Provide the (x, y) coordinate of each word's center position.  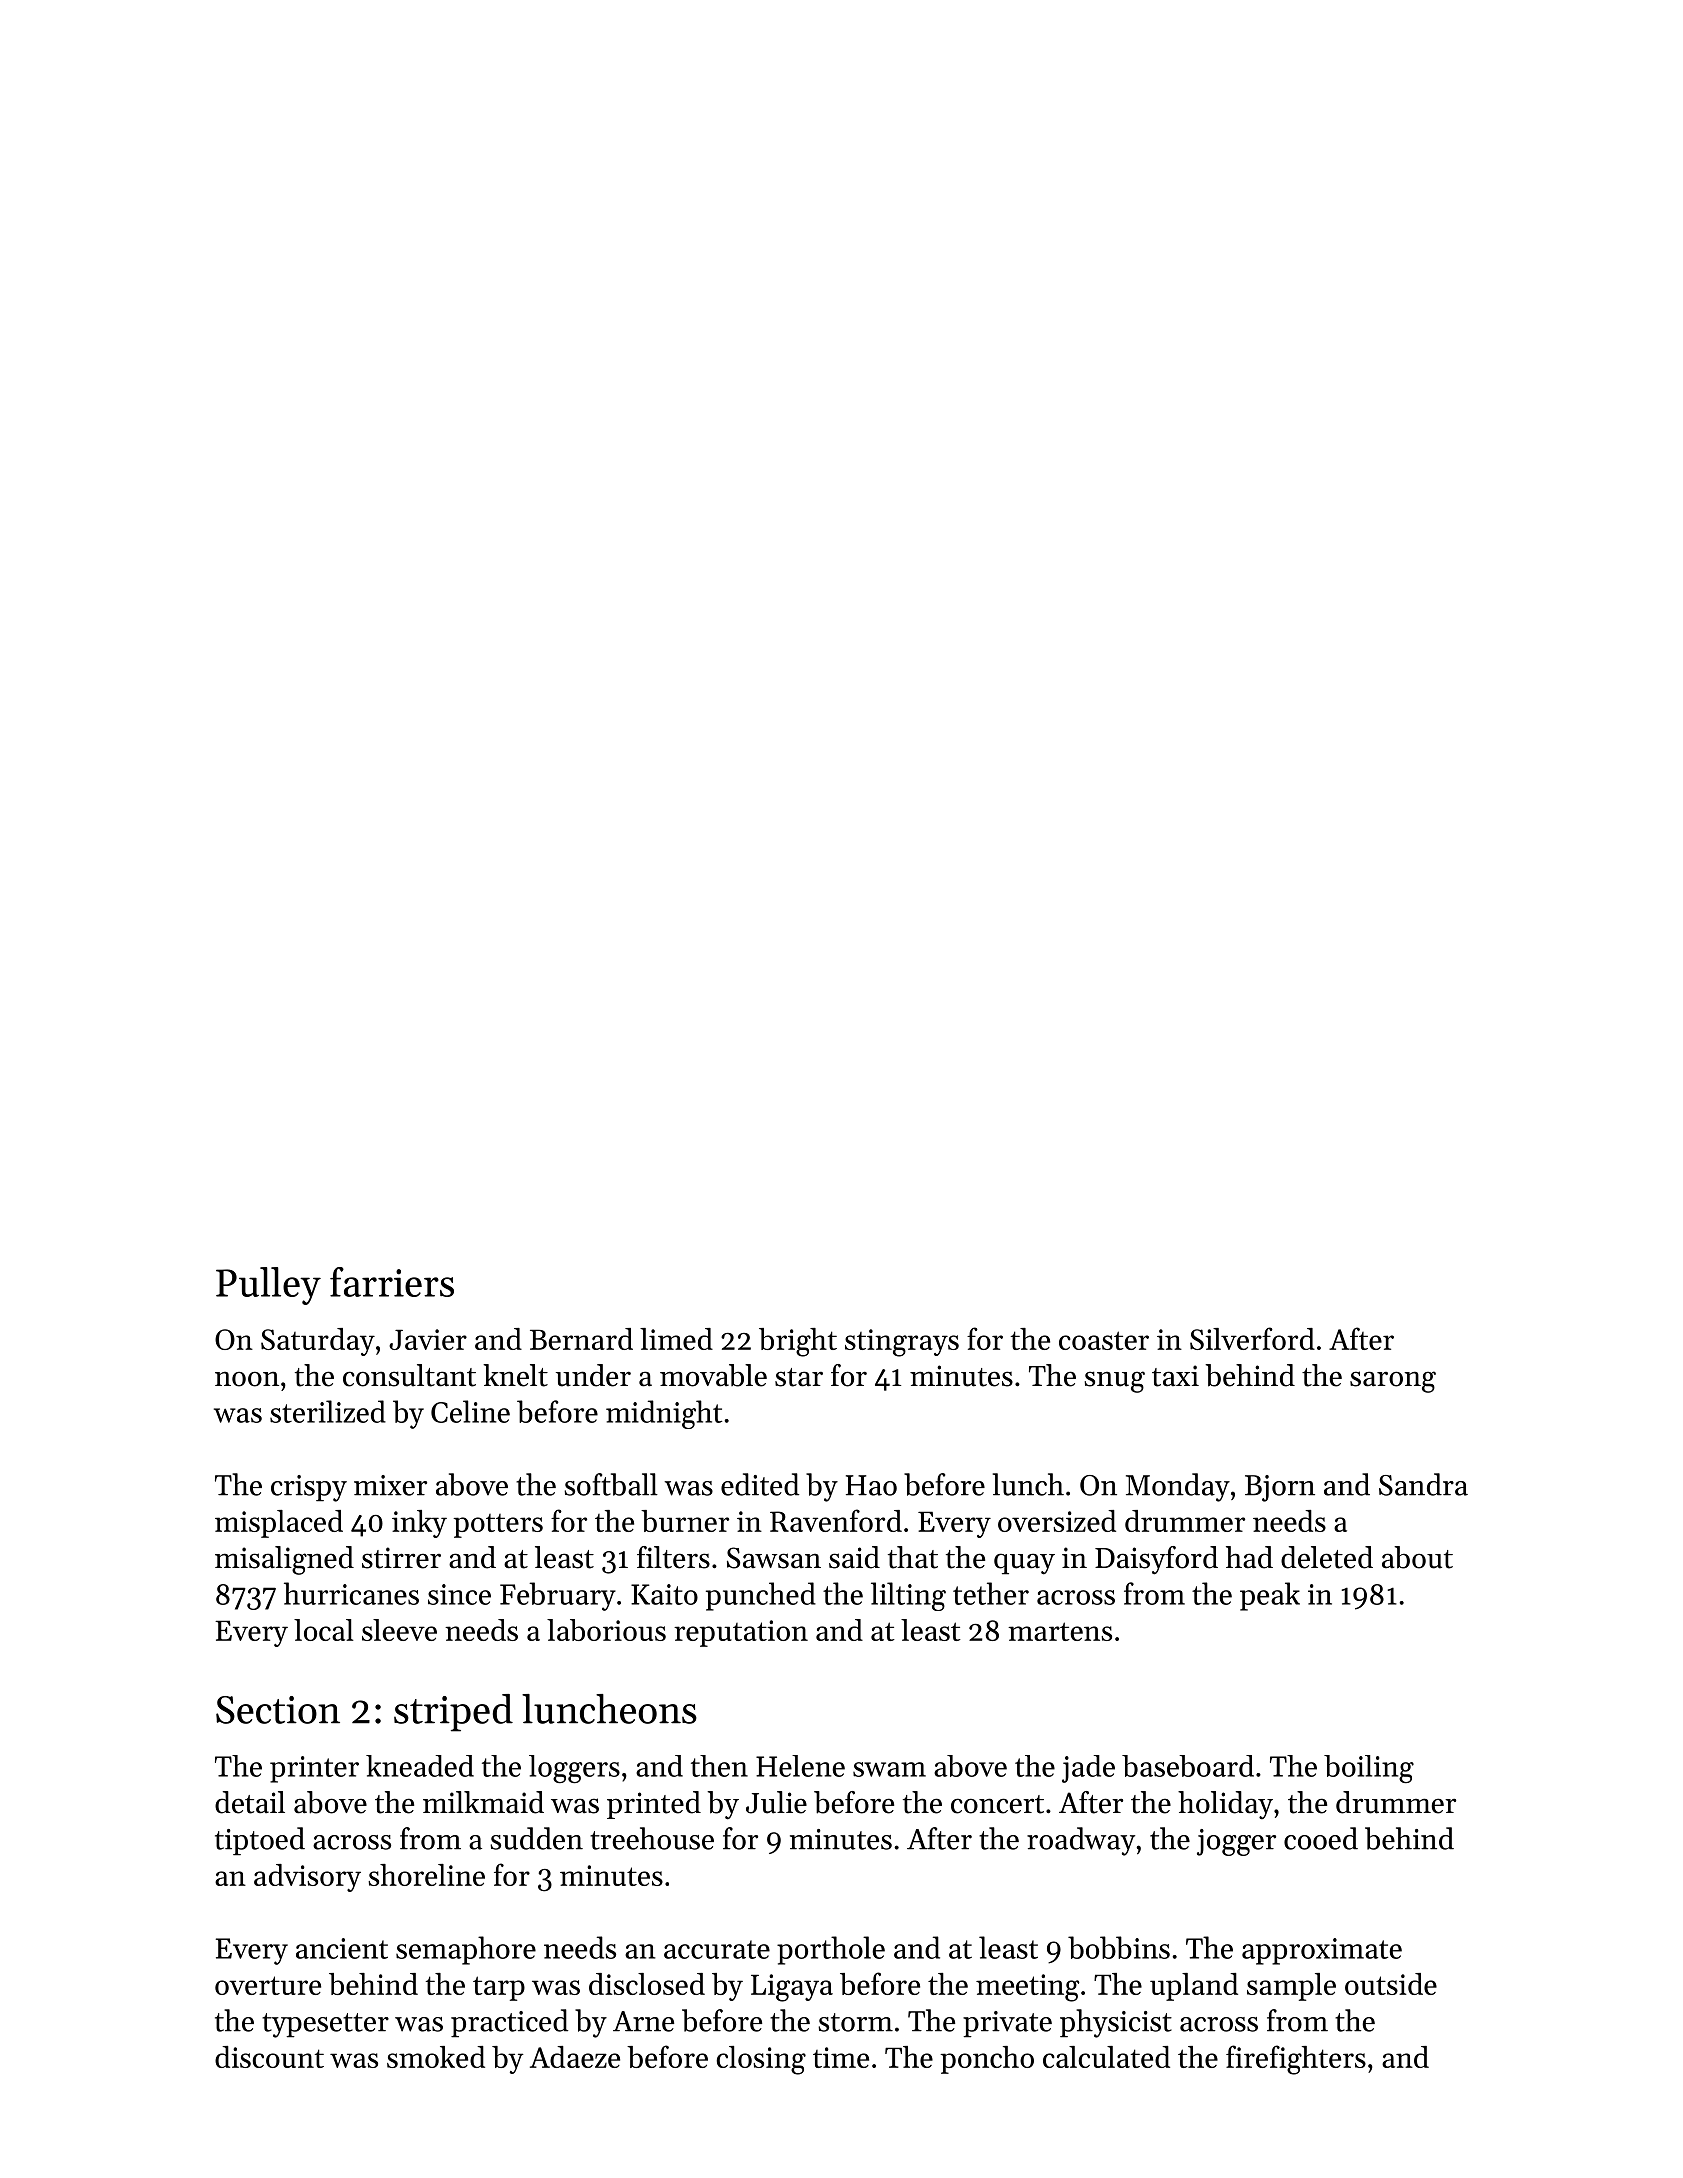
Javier (428, 1339)
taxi (1175, 1376)
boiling (1369, 1769)
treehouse (652, 1838)
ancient (342, 1948)
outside (1391, 1984)
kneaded (420, 1766)
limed (676, 1339)
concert (997, 1804)
